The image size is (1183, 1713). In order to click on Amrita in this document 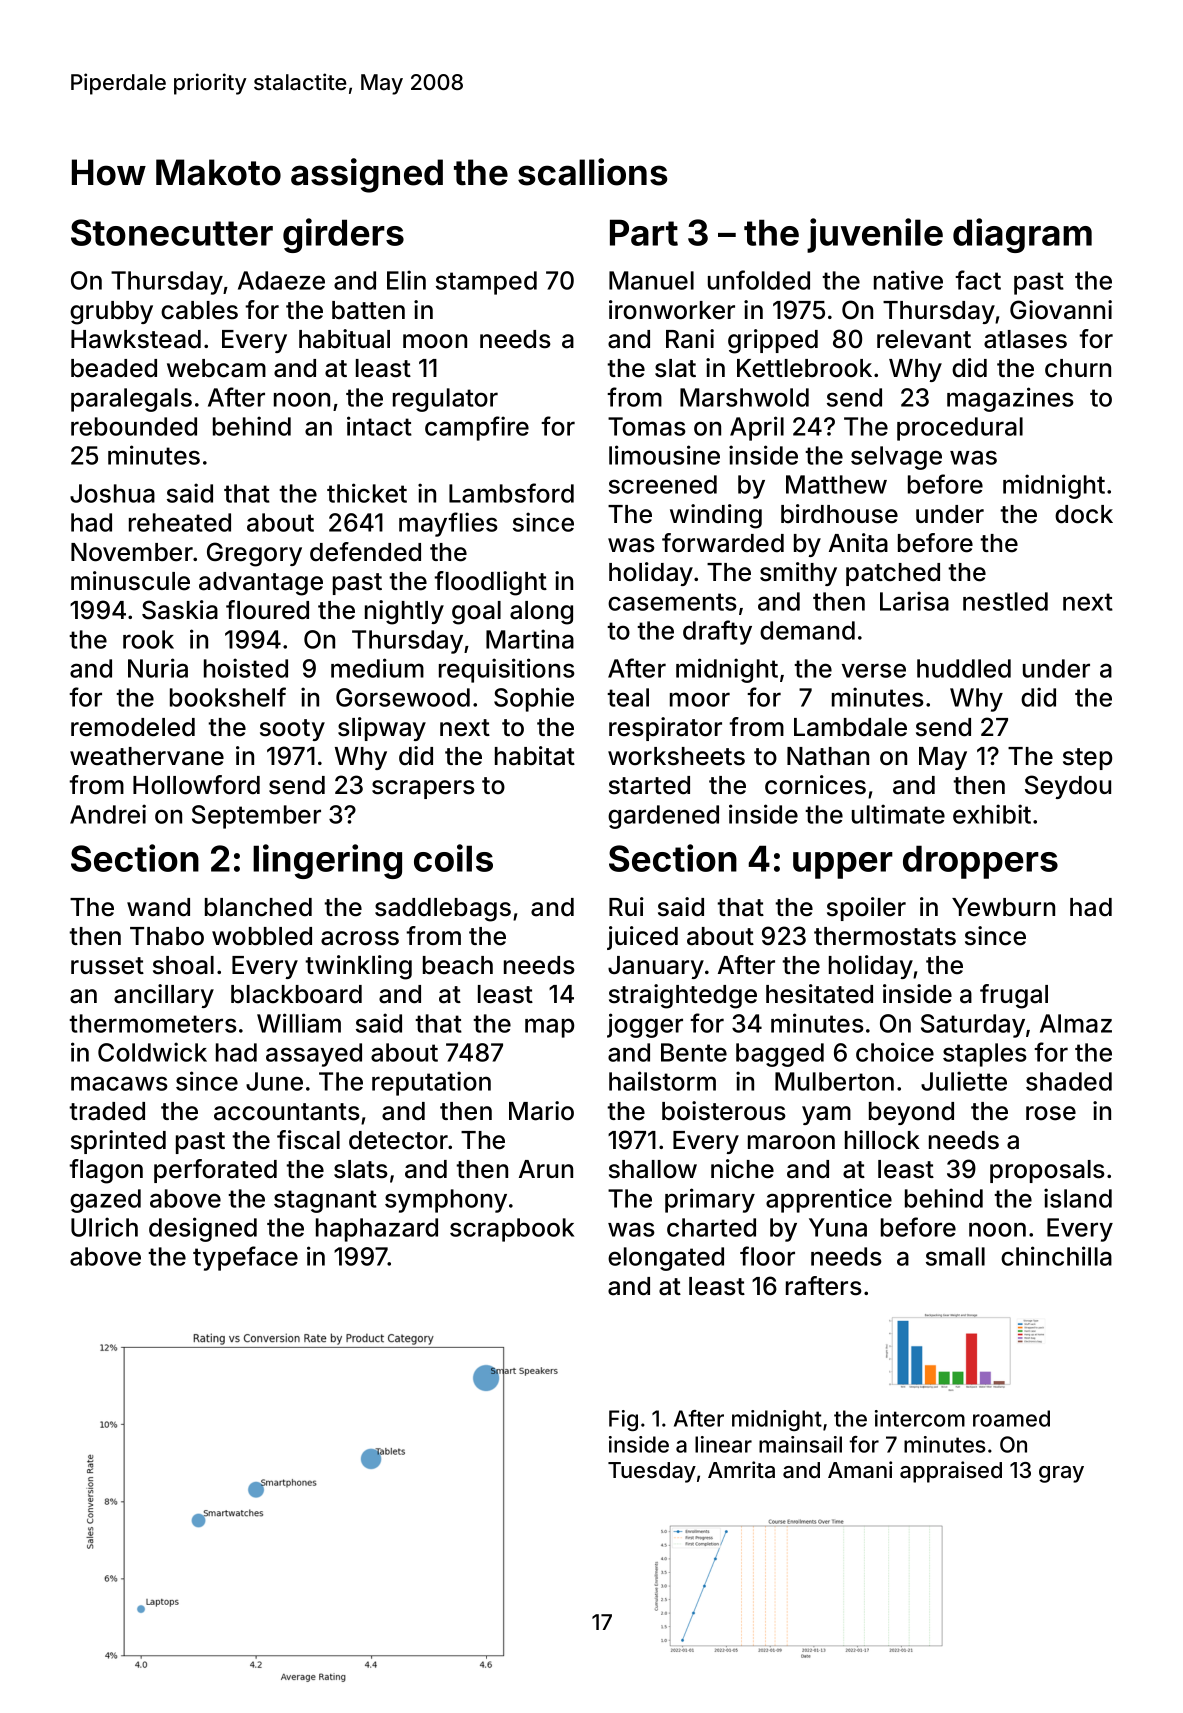, I will do `click(741, 1469)`.
